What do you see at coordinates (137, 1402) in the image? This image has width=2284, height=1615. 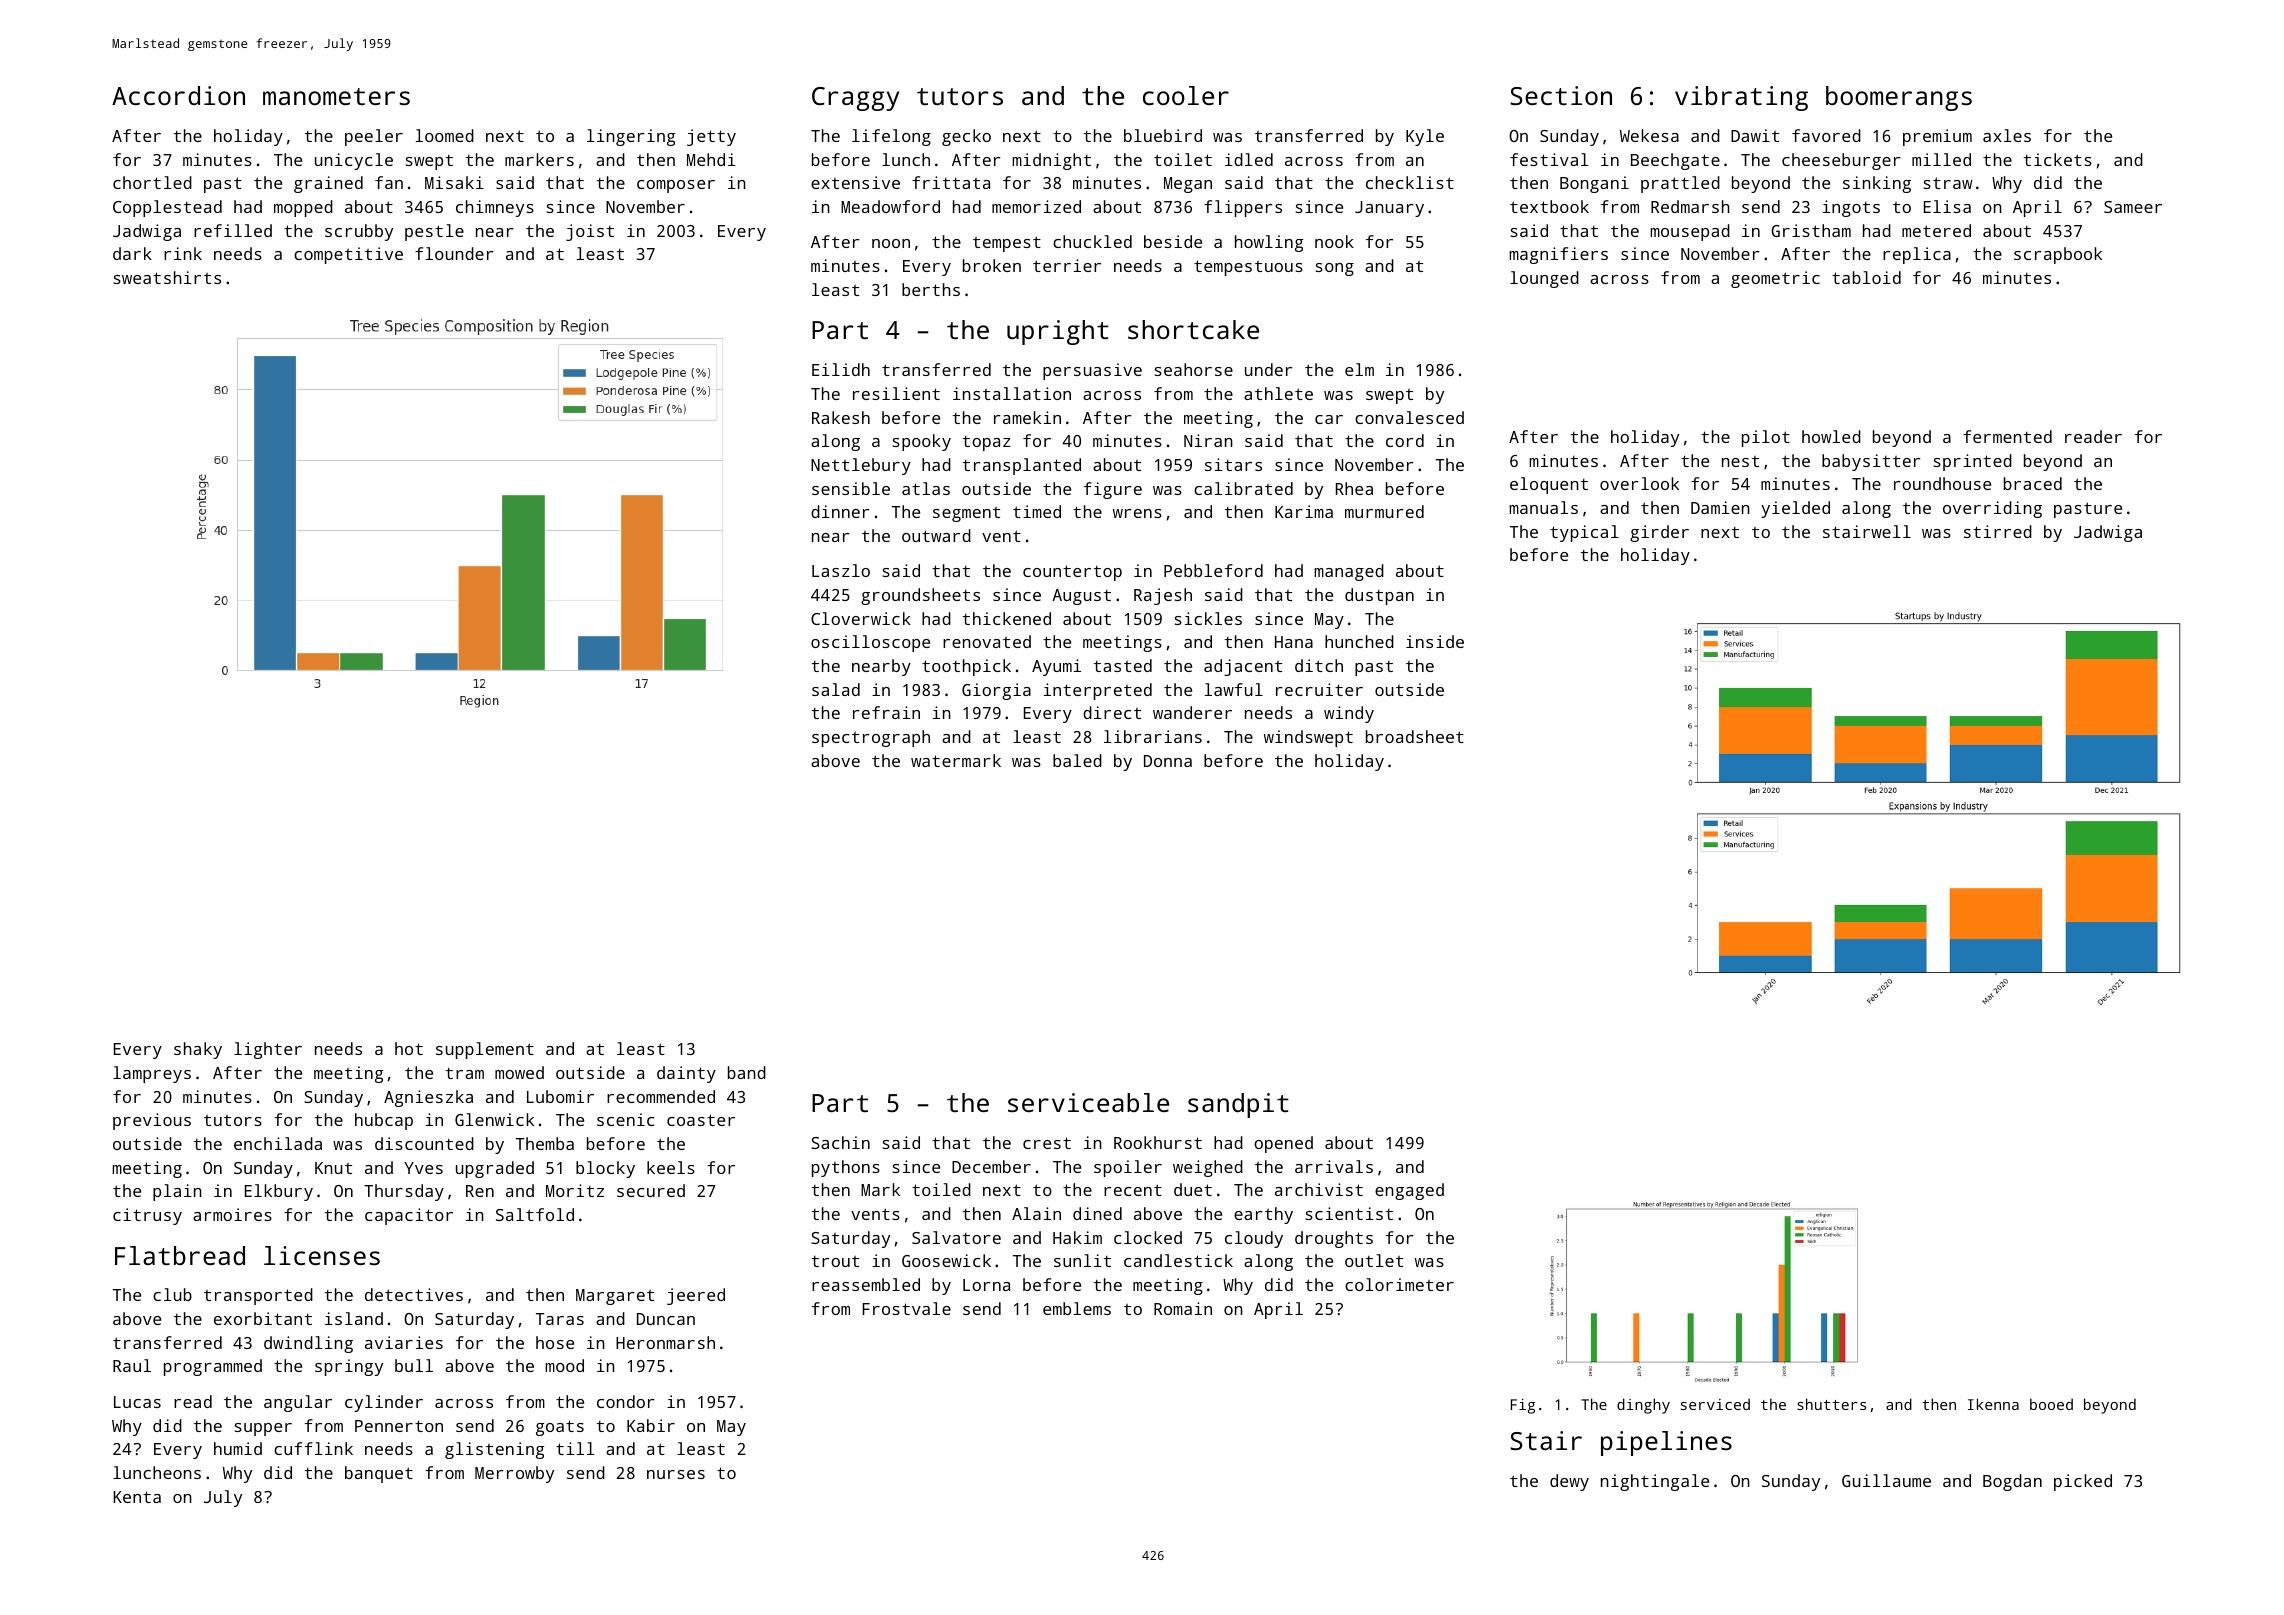 I see `Lucas` at bounding box center [137, 1402].
